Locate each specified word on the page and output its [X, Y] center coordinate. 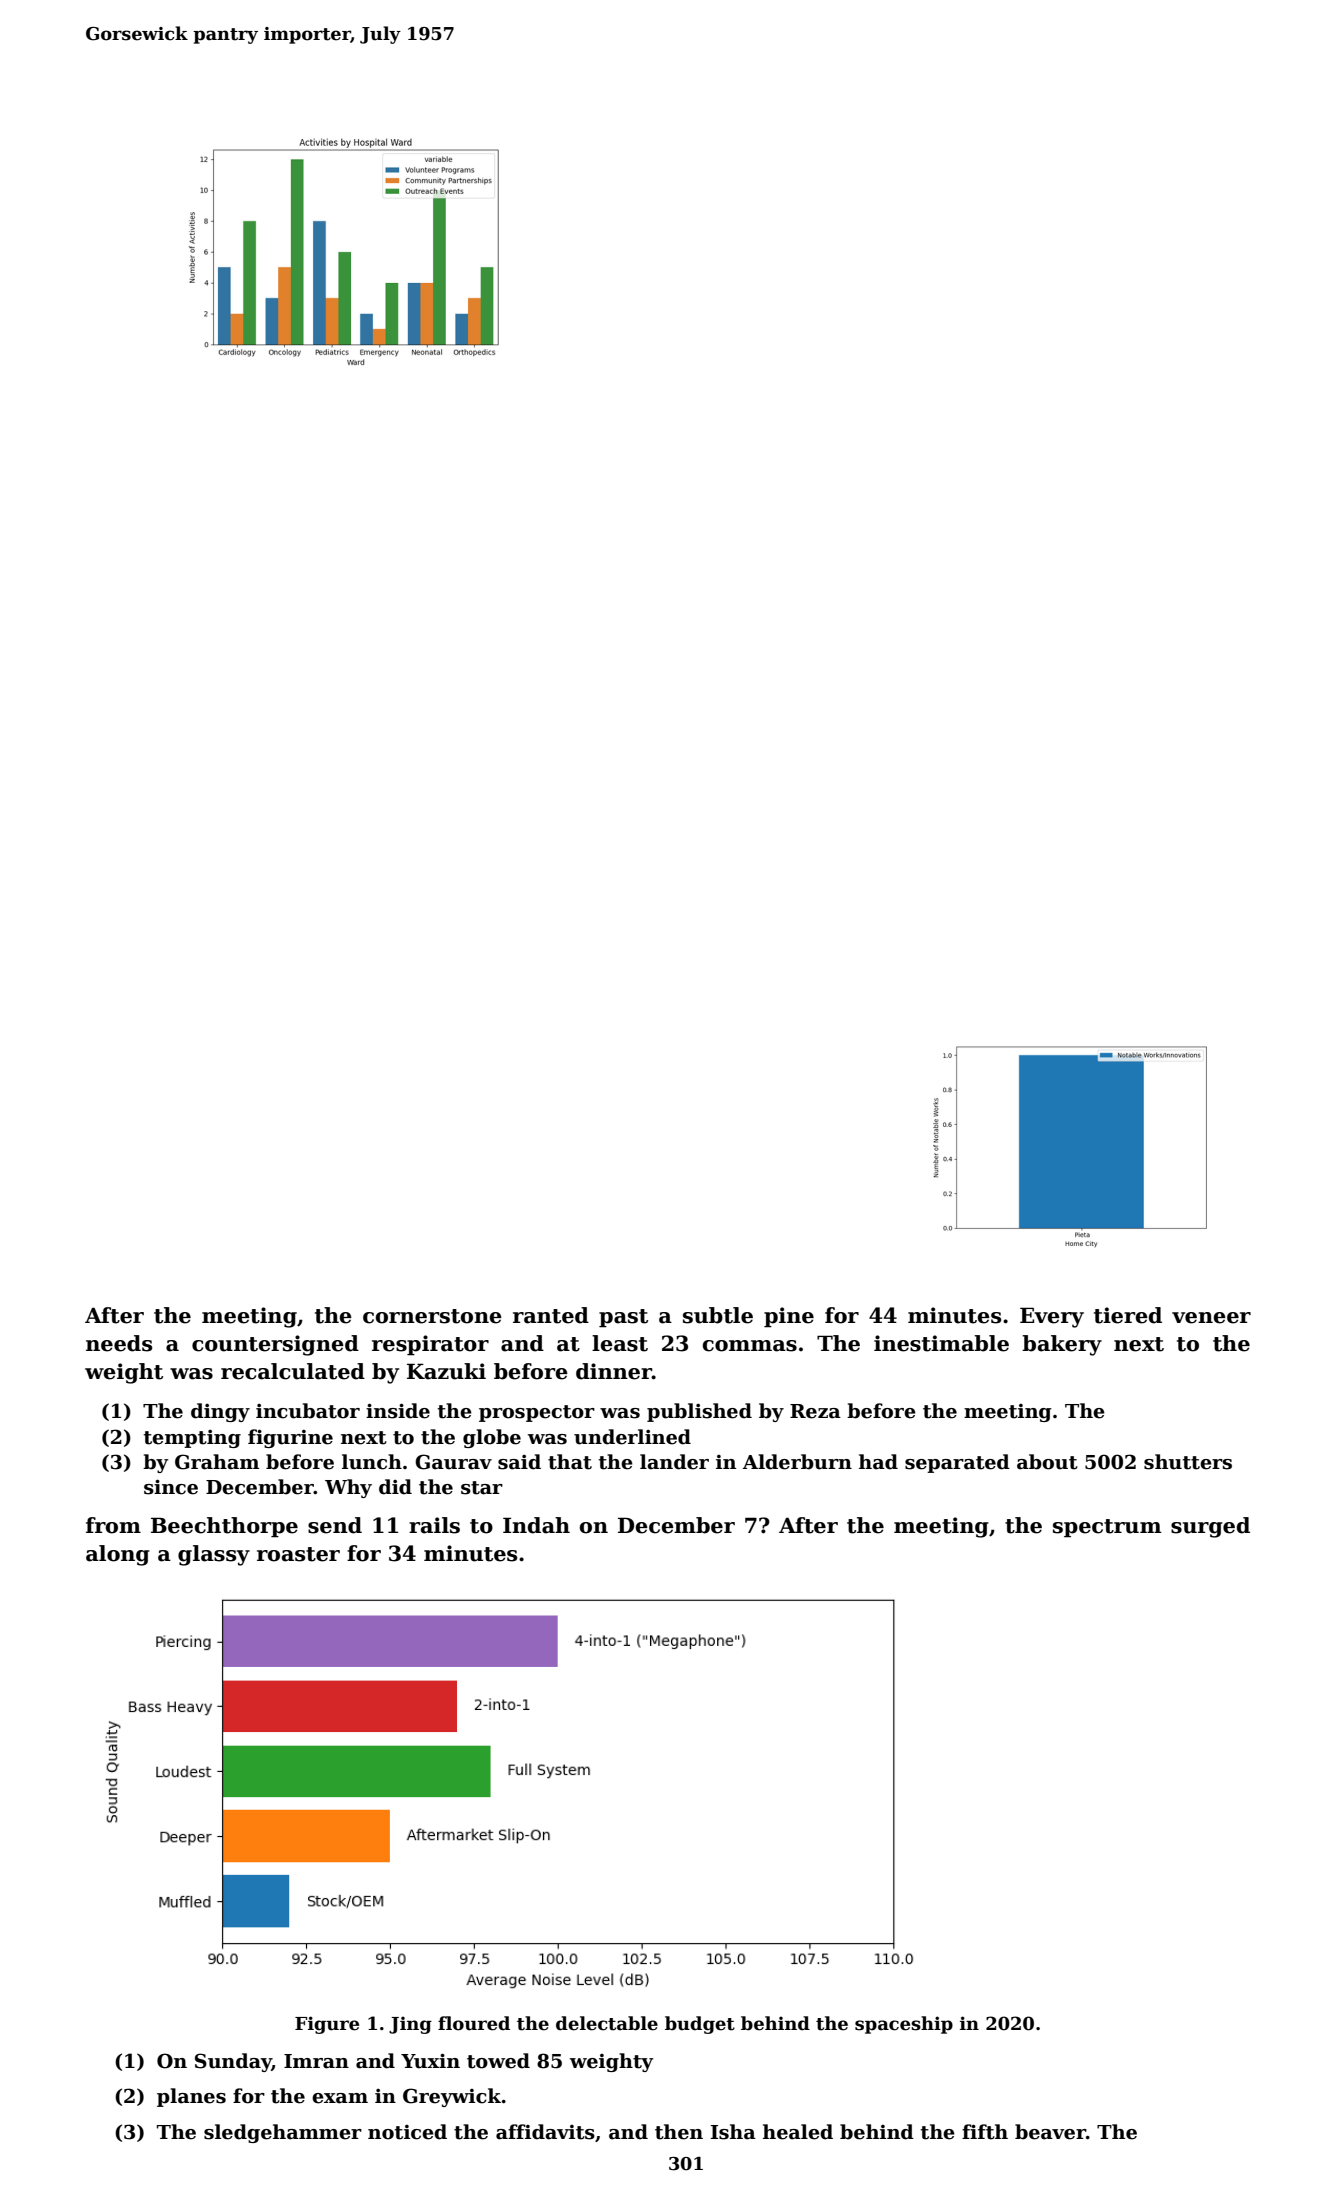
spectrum [1107, 1528]
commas [750, 1346]
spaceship [904, 2025]
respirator [430, 1345]
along [118, 1555]
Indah [536, 1525]
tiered [1128, 1315]
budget [700, 2025]
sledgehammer [283, 2133]
